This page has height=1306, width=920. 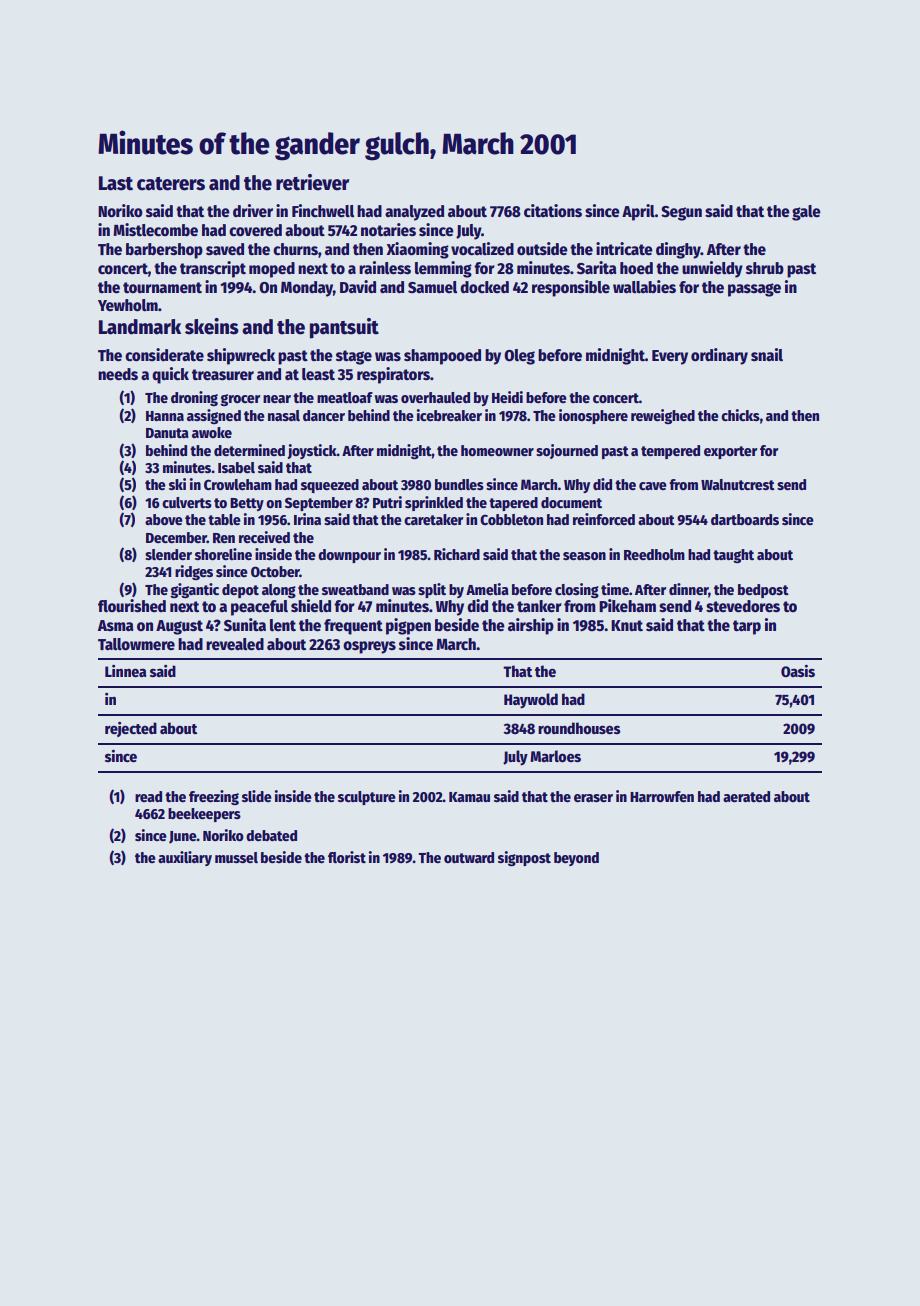 What do you see at coordinates (126, 671) in the page?
I see `Linnea` at bounding box center [126, 671].
